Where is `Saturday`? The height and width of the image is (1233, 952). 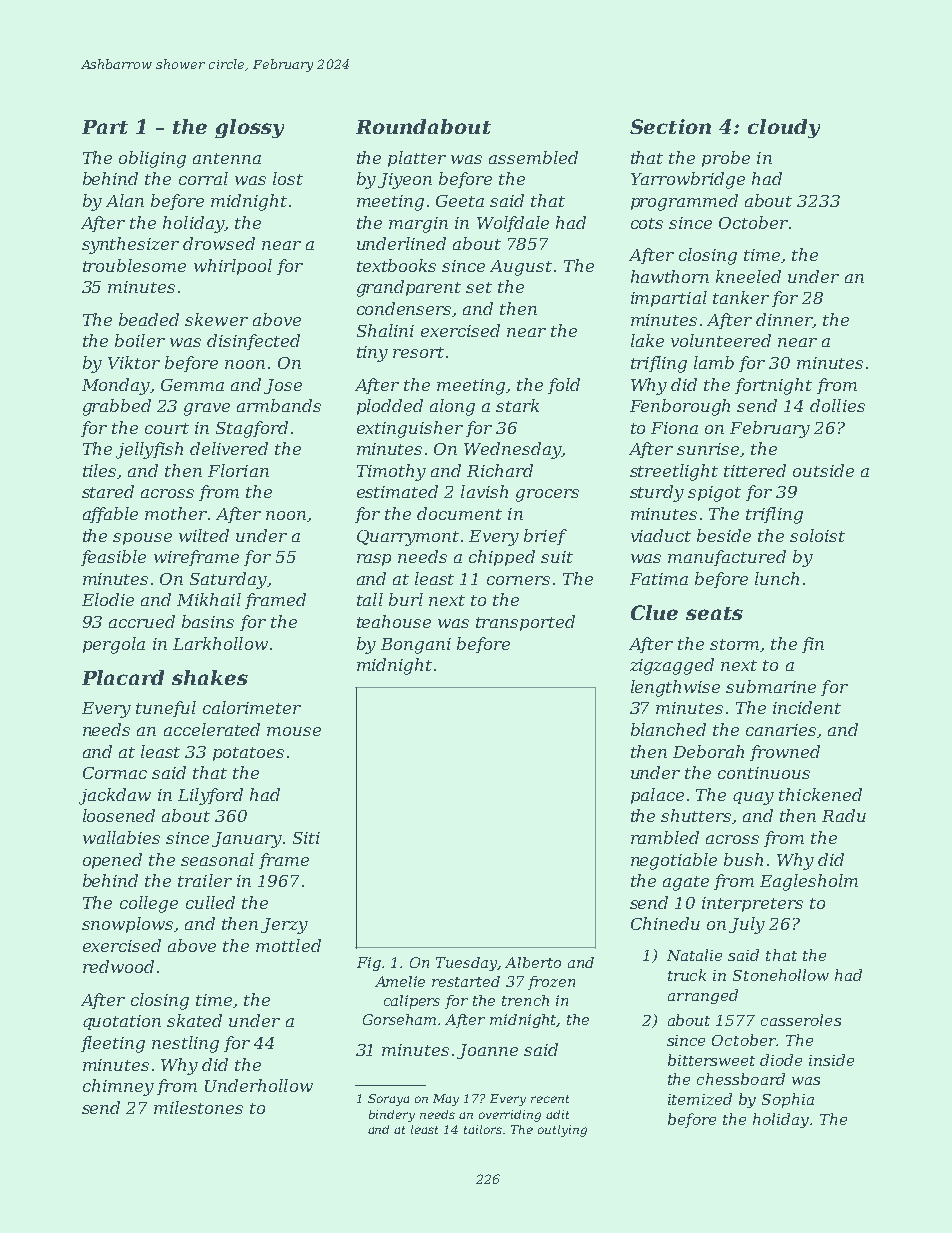
Saturday is located at coordinates (228, 580).
